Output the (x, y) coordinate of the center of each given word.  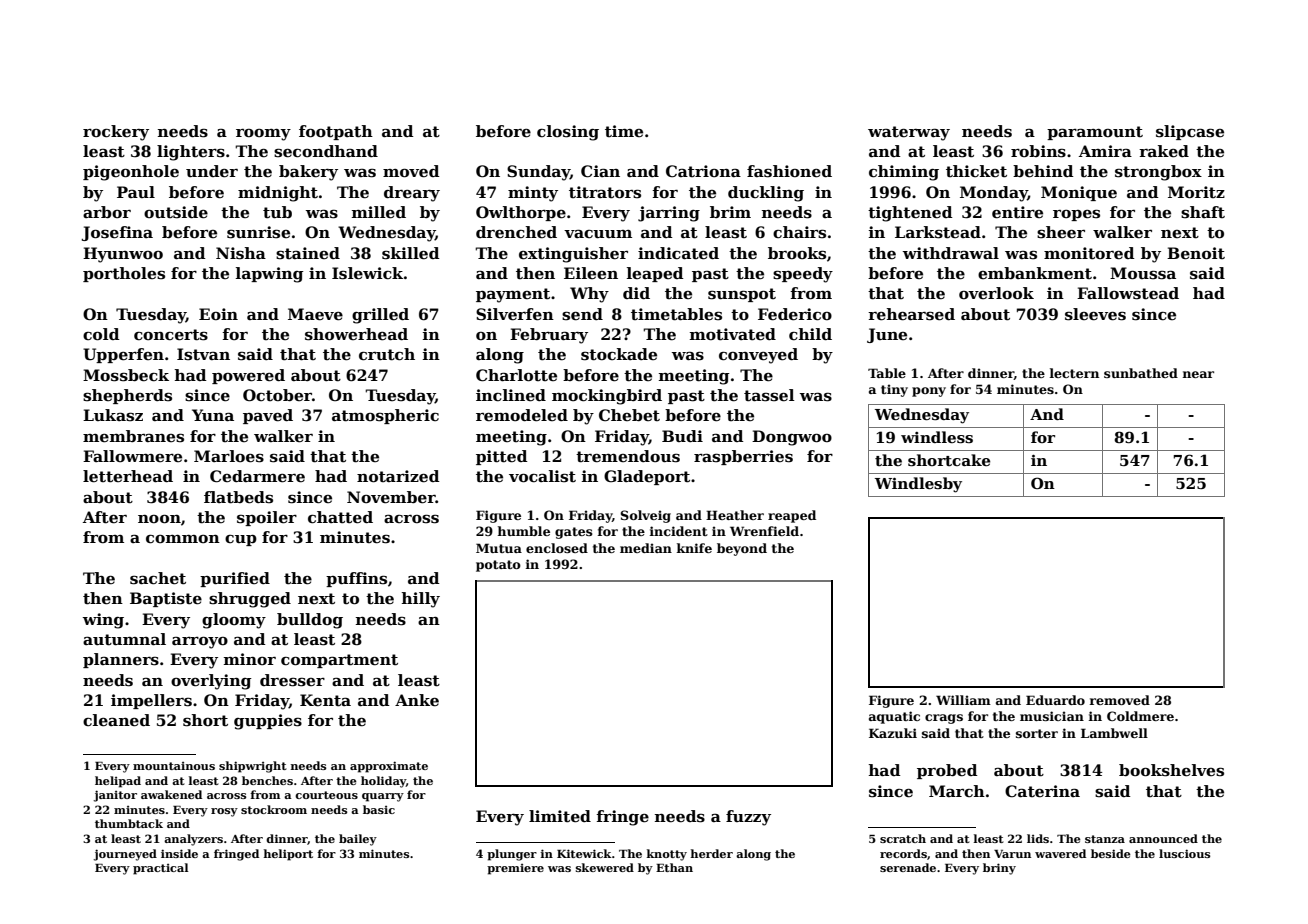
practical (161, 869)
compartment (339, 661)
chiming (904, 173)
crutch (387, 354)
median (646, 548)
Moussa (1143, 273)
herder (711, 853)
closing (568, 133)
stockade (619, 354)
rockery (116, 133)
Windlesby (918, 485)
